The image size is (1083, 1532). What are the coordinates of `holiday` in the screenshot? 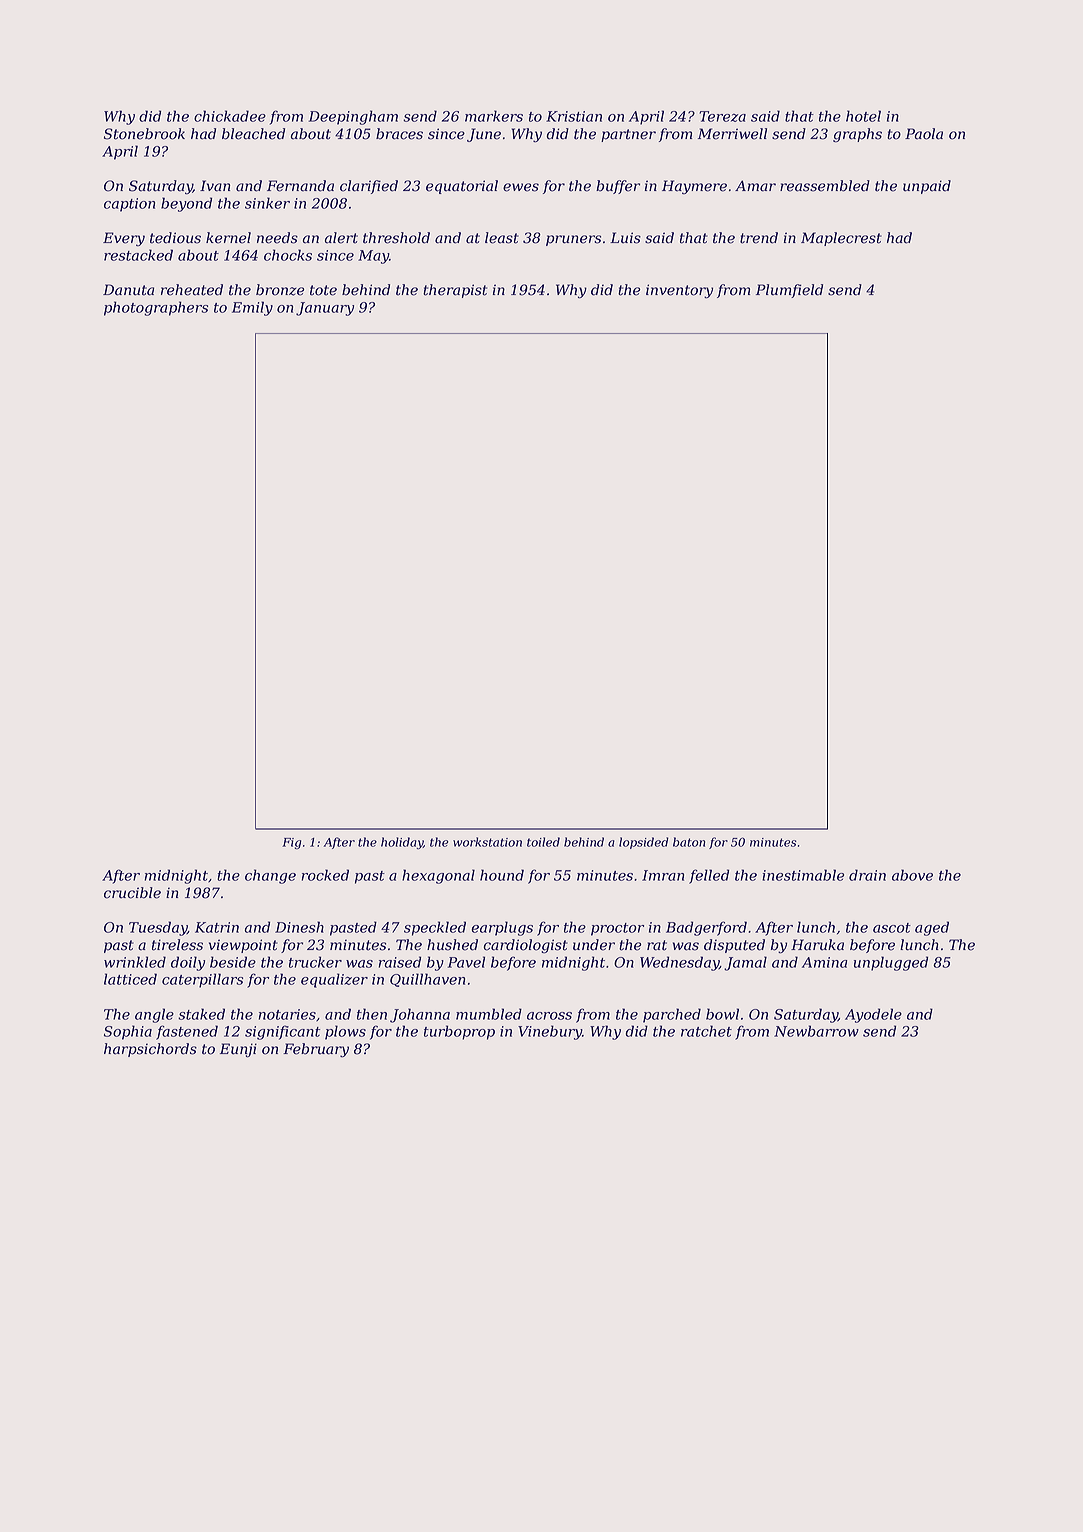 It's located at (402, 843).
